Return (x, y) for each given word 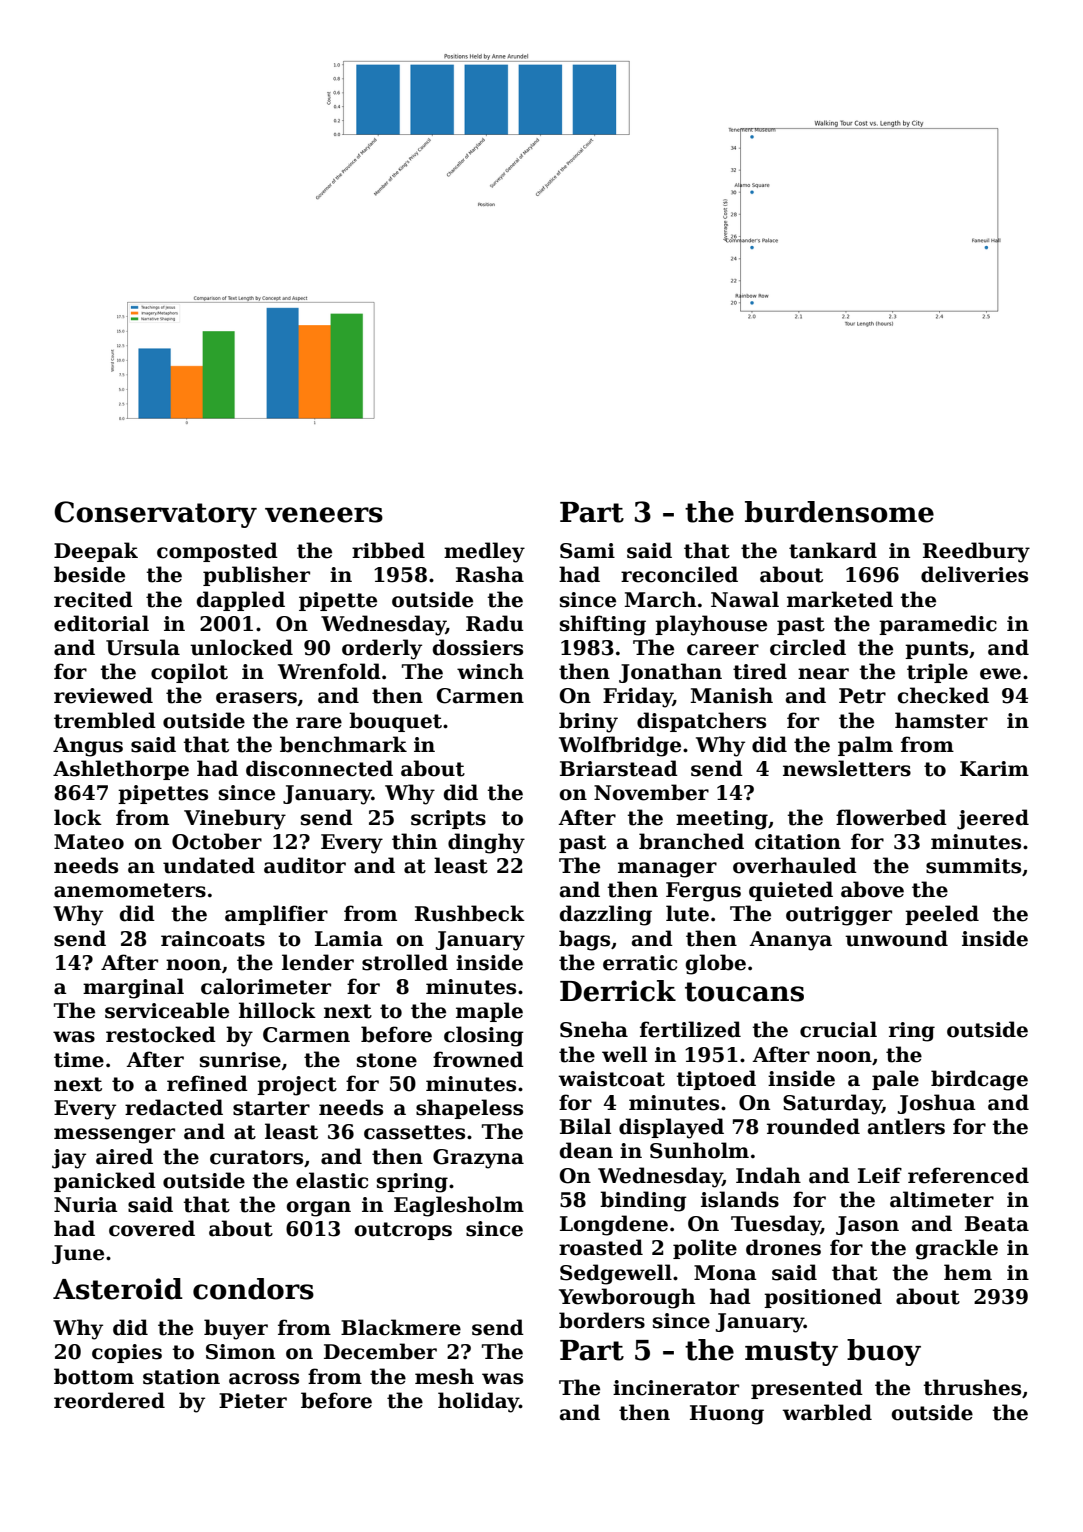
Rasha (490, 574)
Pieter (253, 1401)
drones (783, 1247)
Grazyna (478, 1159)
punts (936, 650)
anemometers (130, 890)
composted (217, 552)
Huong (727, 1415)
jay (69, 1159)
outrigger (839, 916)
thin (414, 841)
